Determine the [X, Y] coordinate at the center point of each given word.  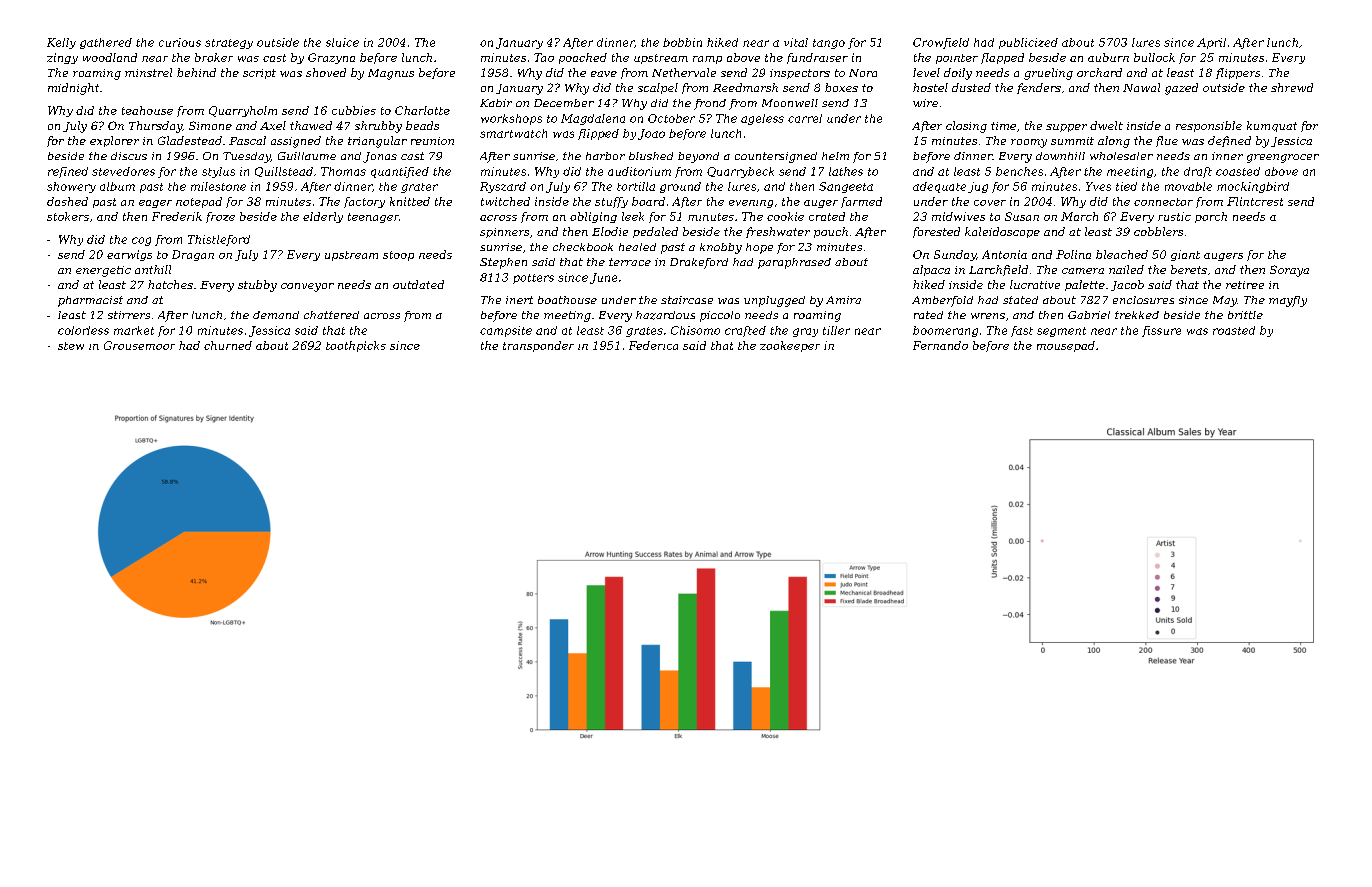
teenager [373, 218]
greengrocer [1283, 158]
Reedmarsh [745, 87]
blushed [651, 156]
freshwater [778, 232]
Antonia [1004, 254]
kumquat [1272, 126]
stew [71, 346]
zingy [62, 58]
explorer [114, 141]
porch [1211, 217]
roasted [1234, 330]
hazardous [665, 315]
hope [759, 248]
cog [141, 241]
